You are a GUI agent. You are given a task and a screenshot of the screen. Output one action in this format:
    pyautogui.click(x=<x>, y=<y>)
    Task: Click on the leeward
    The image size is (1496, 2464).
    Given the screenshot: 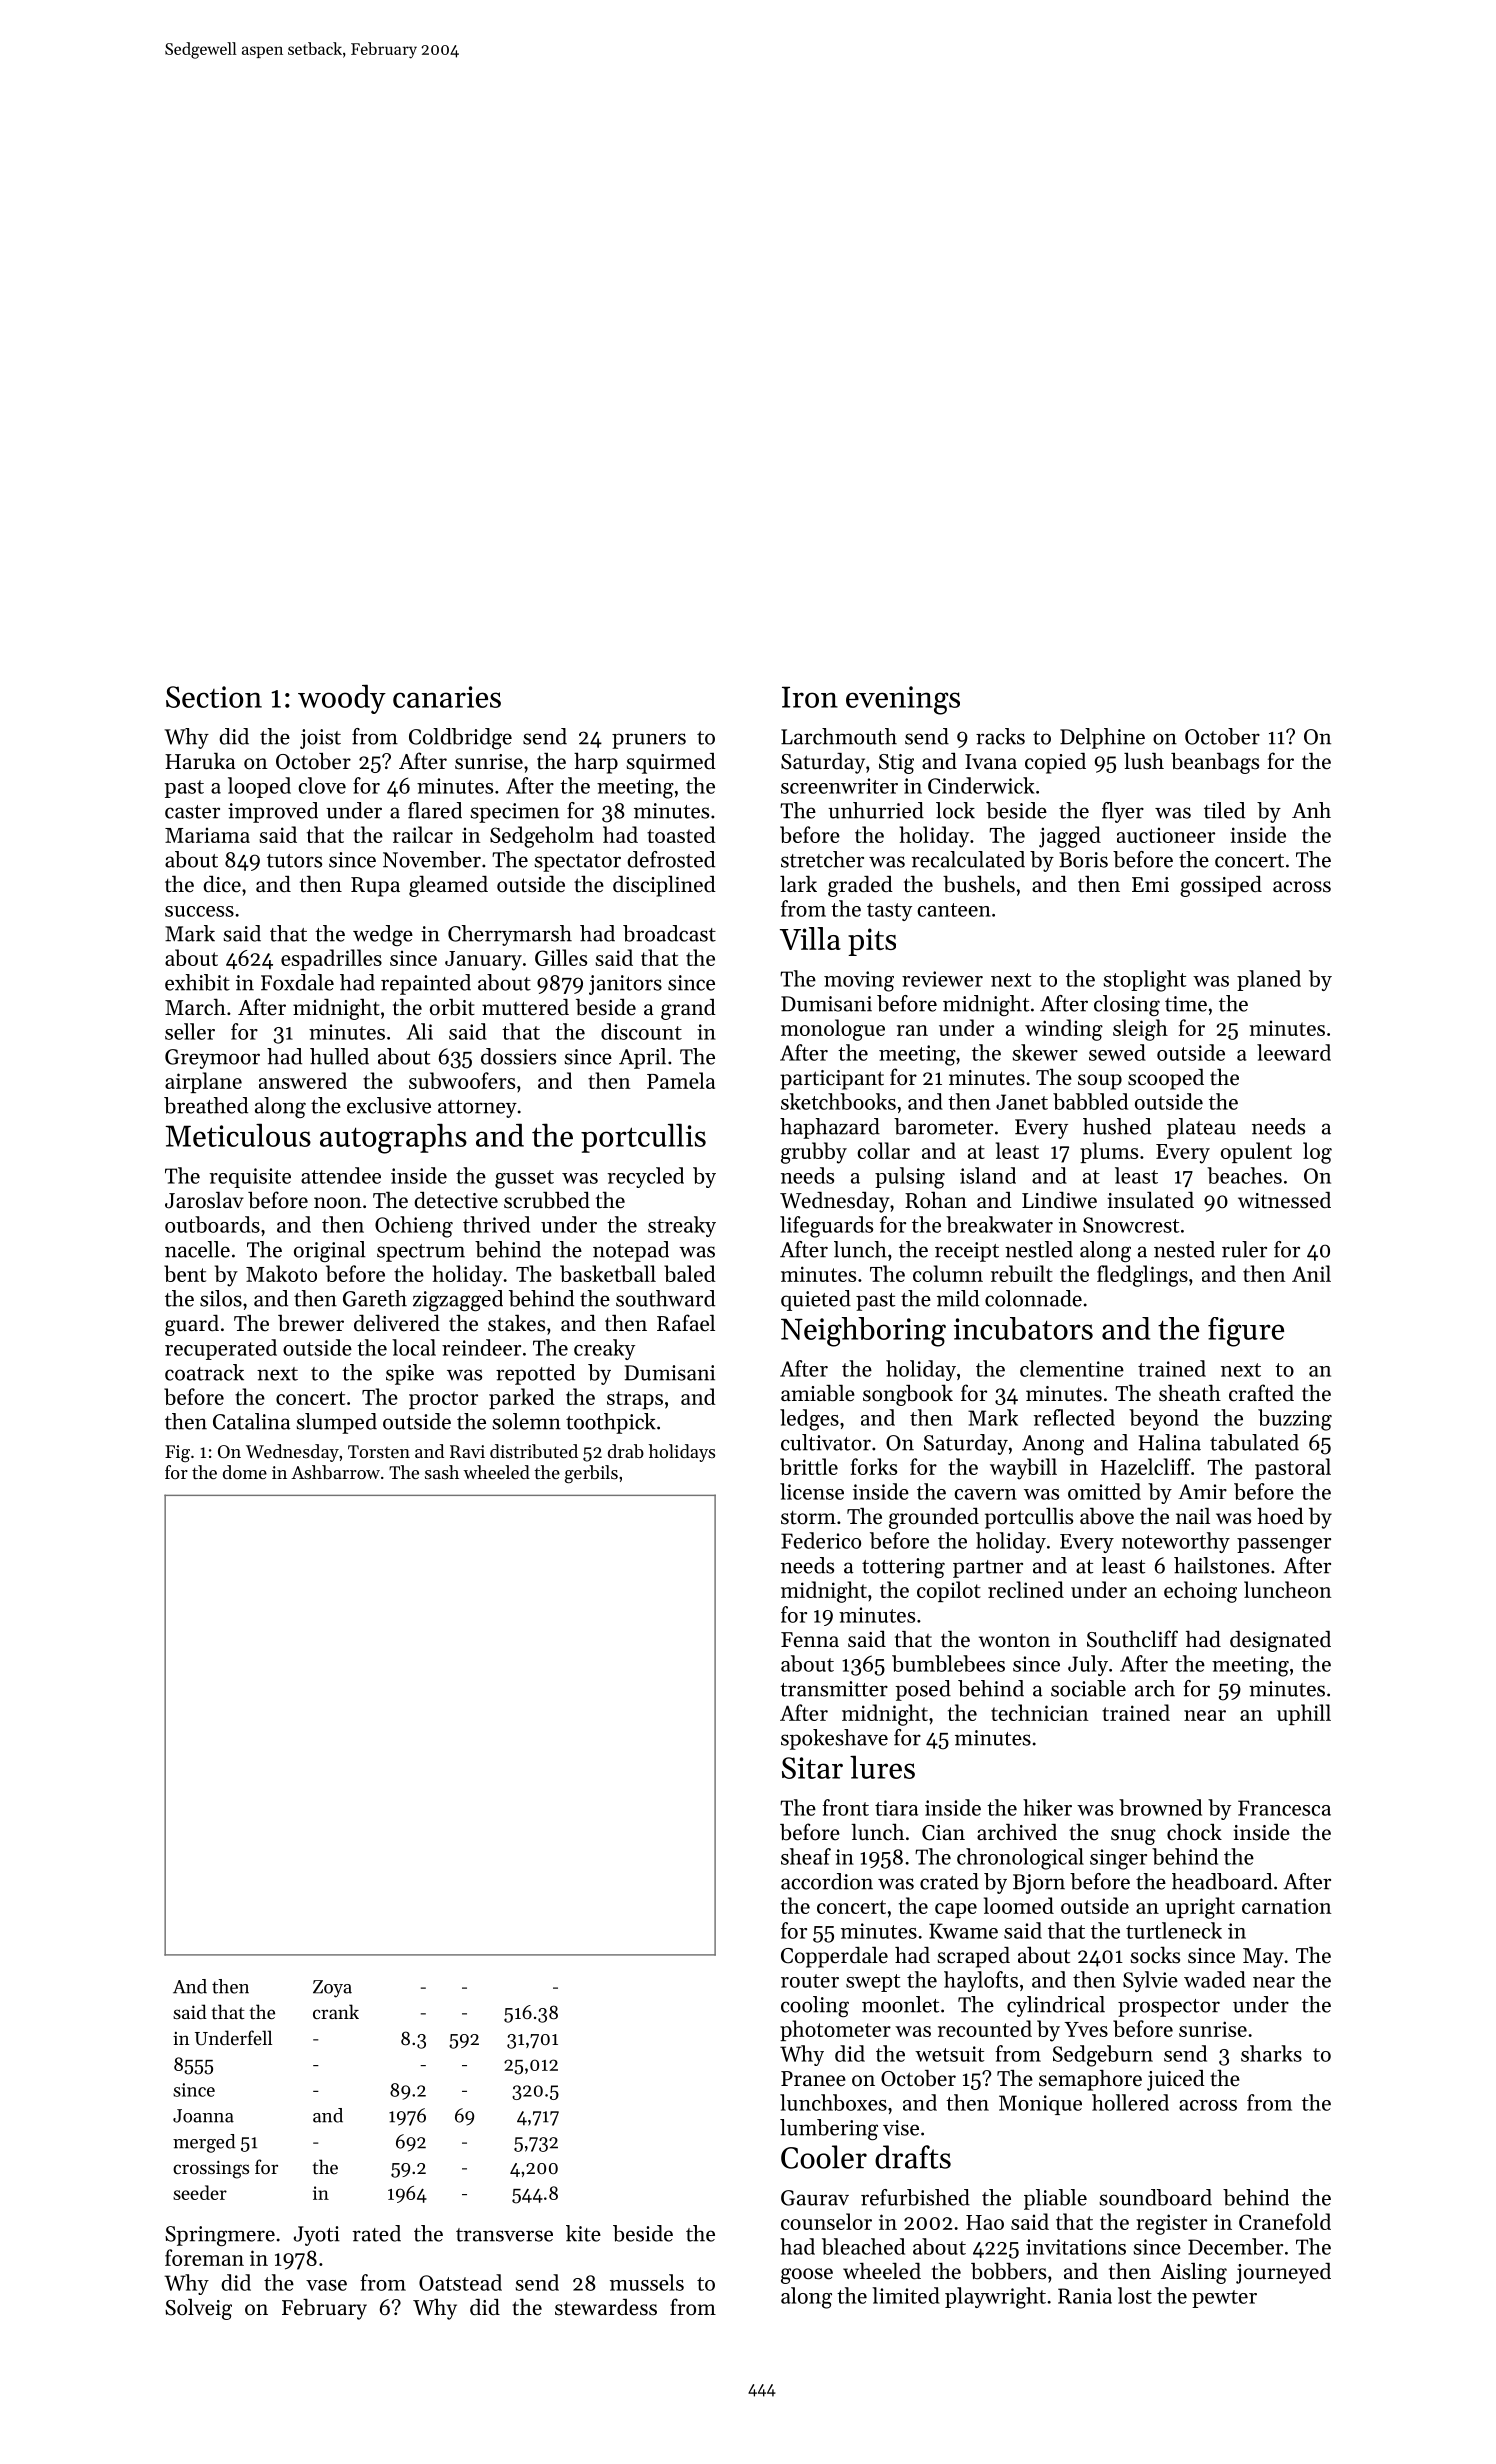 What is the action you would take?
    pyautogui.click(x=1294, y=1052)
